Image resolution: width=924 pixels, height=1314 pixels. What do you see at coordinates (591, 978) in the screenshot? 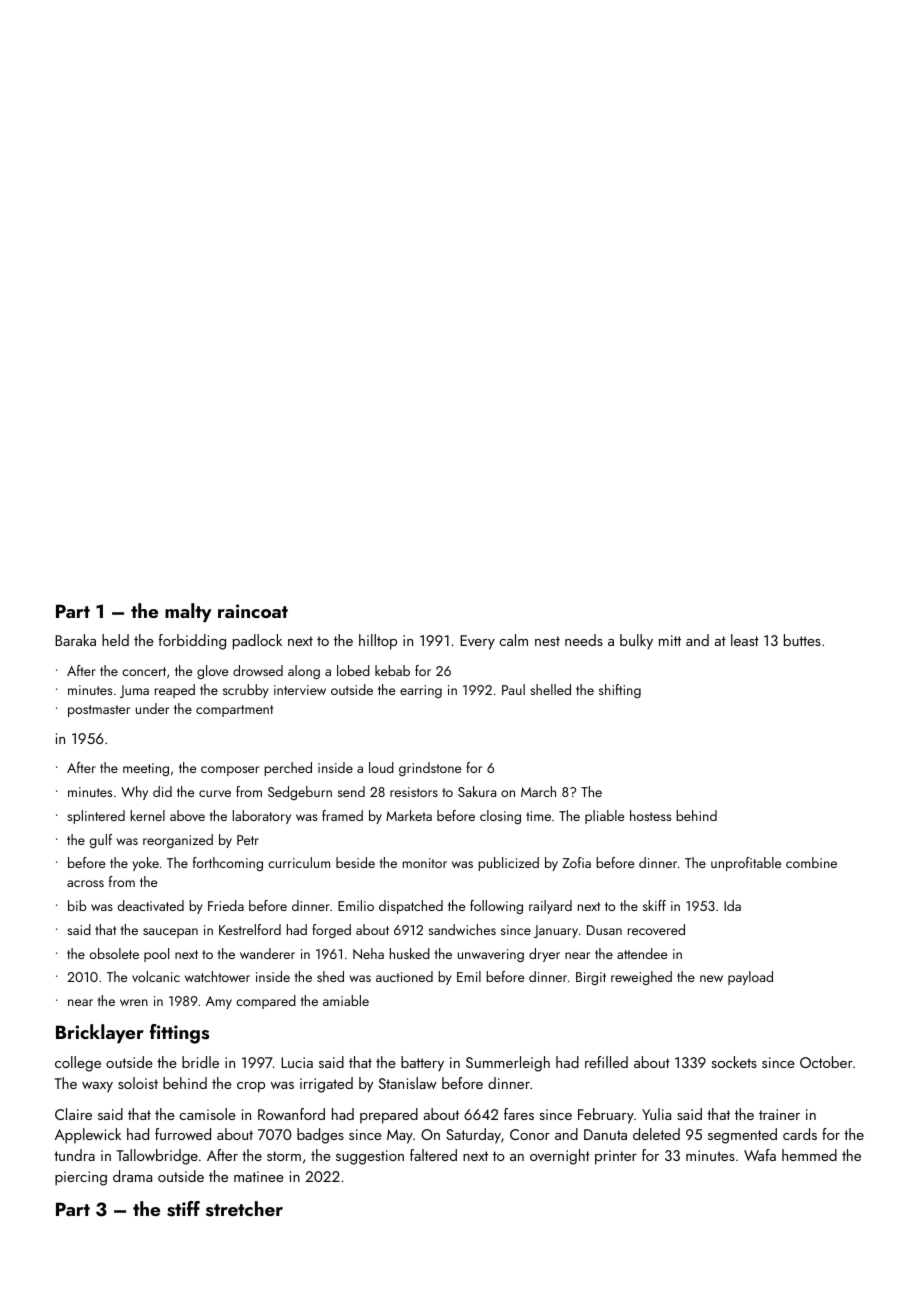
I see `Birgit` at bounding box center [591, 978].
